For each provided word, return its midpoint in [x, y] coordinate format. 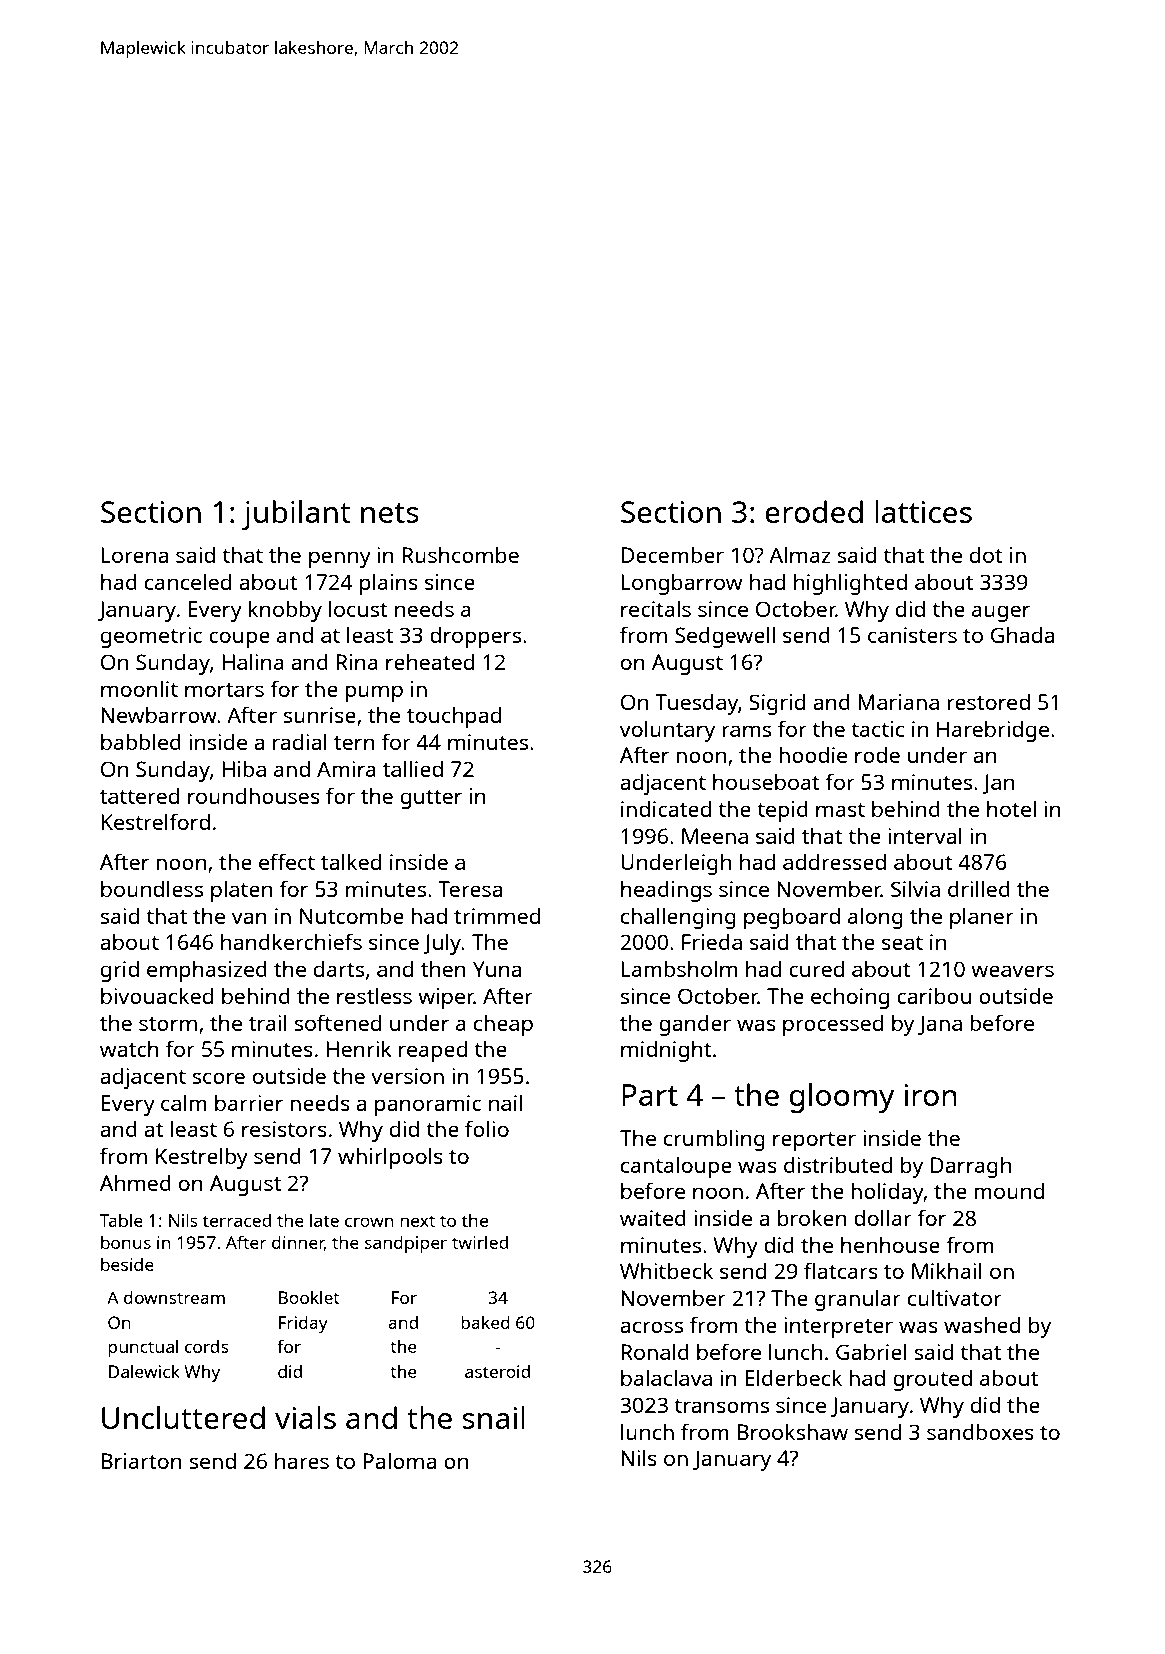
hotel [1011, 808]
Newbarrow [159, 715]
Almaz [800, 554]
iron [930, 1095]
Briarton [141, 1461]
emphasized [207, 971]
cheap [503, 1025]
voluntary [667, 731]
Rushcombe [460, 555]
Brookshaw [792, 1431]
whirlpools [390, 1158]
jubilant [296, 515]
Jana [940, 1025]
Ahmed [135, 1183]
